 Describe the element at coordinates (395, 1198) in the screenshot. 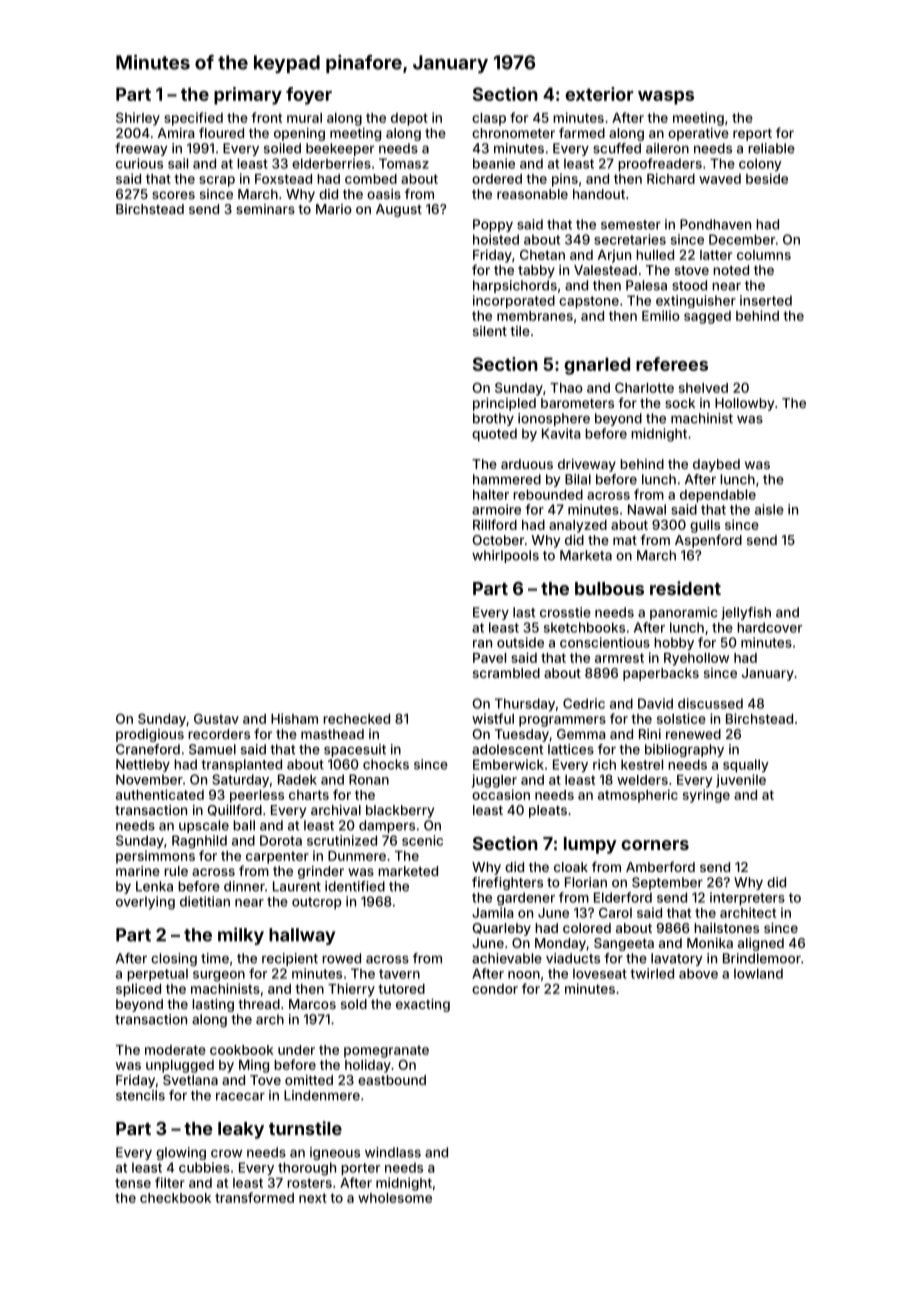

I see `wholesome` at that location.
